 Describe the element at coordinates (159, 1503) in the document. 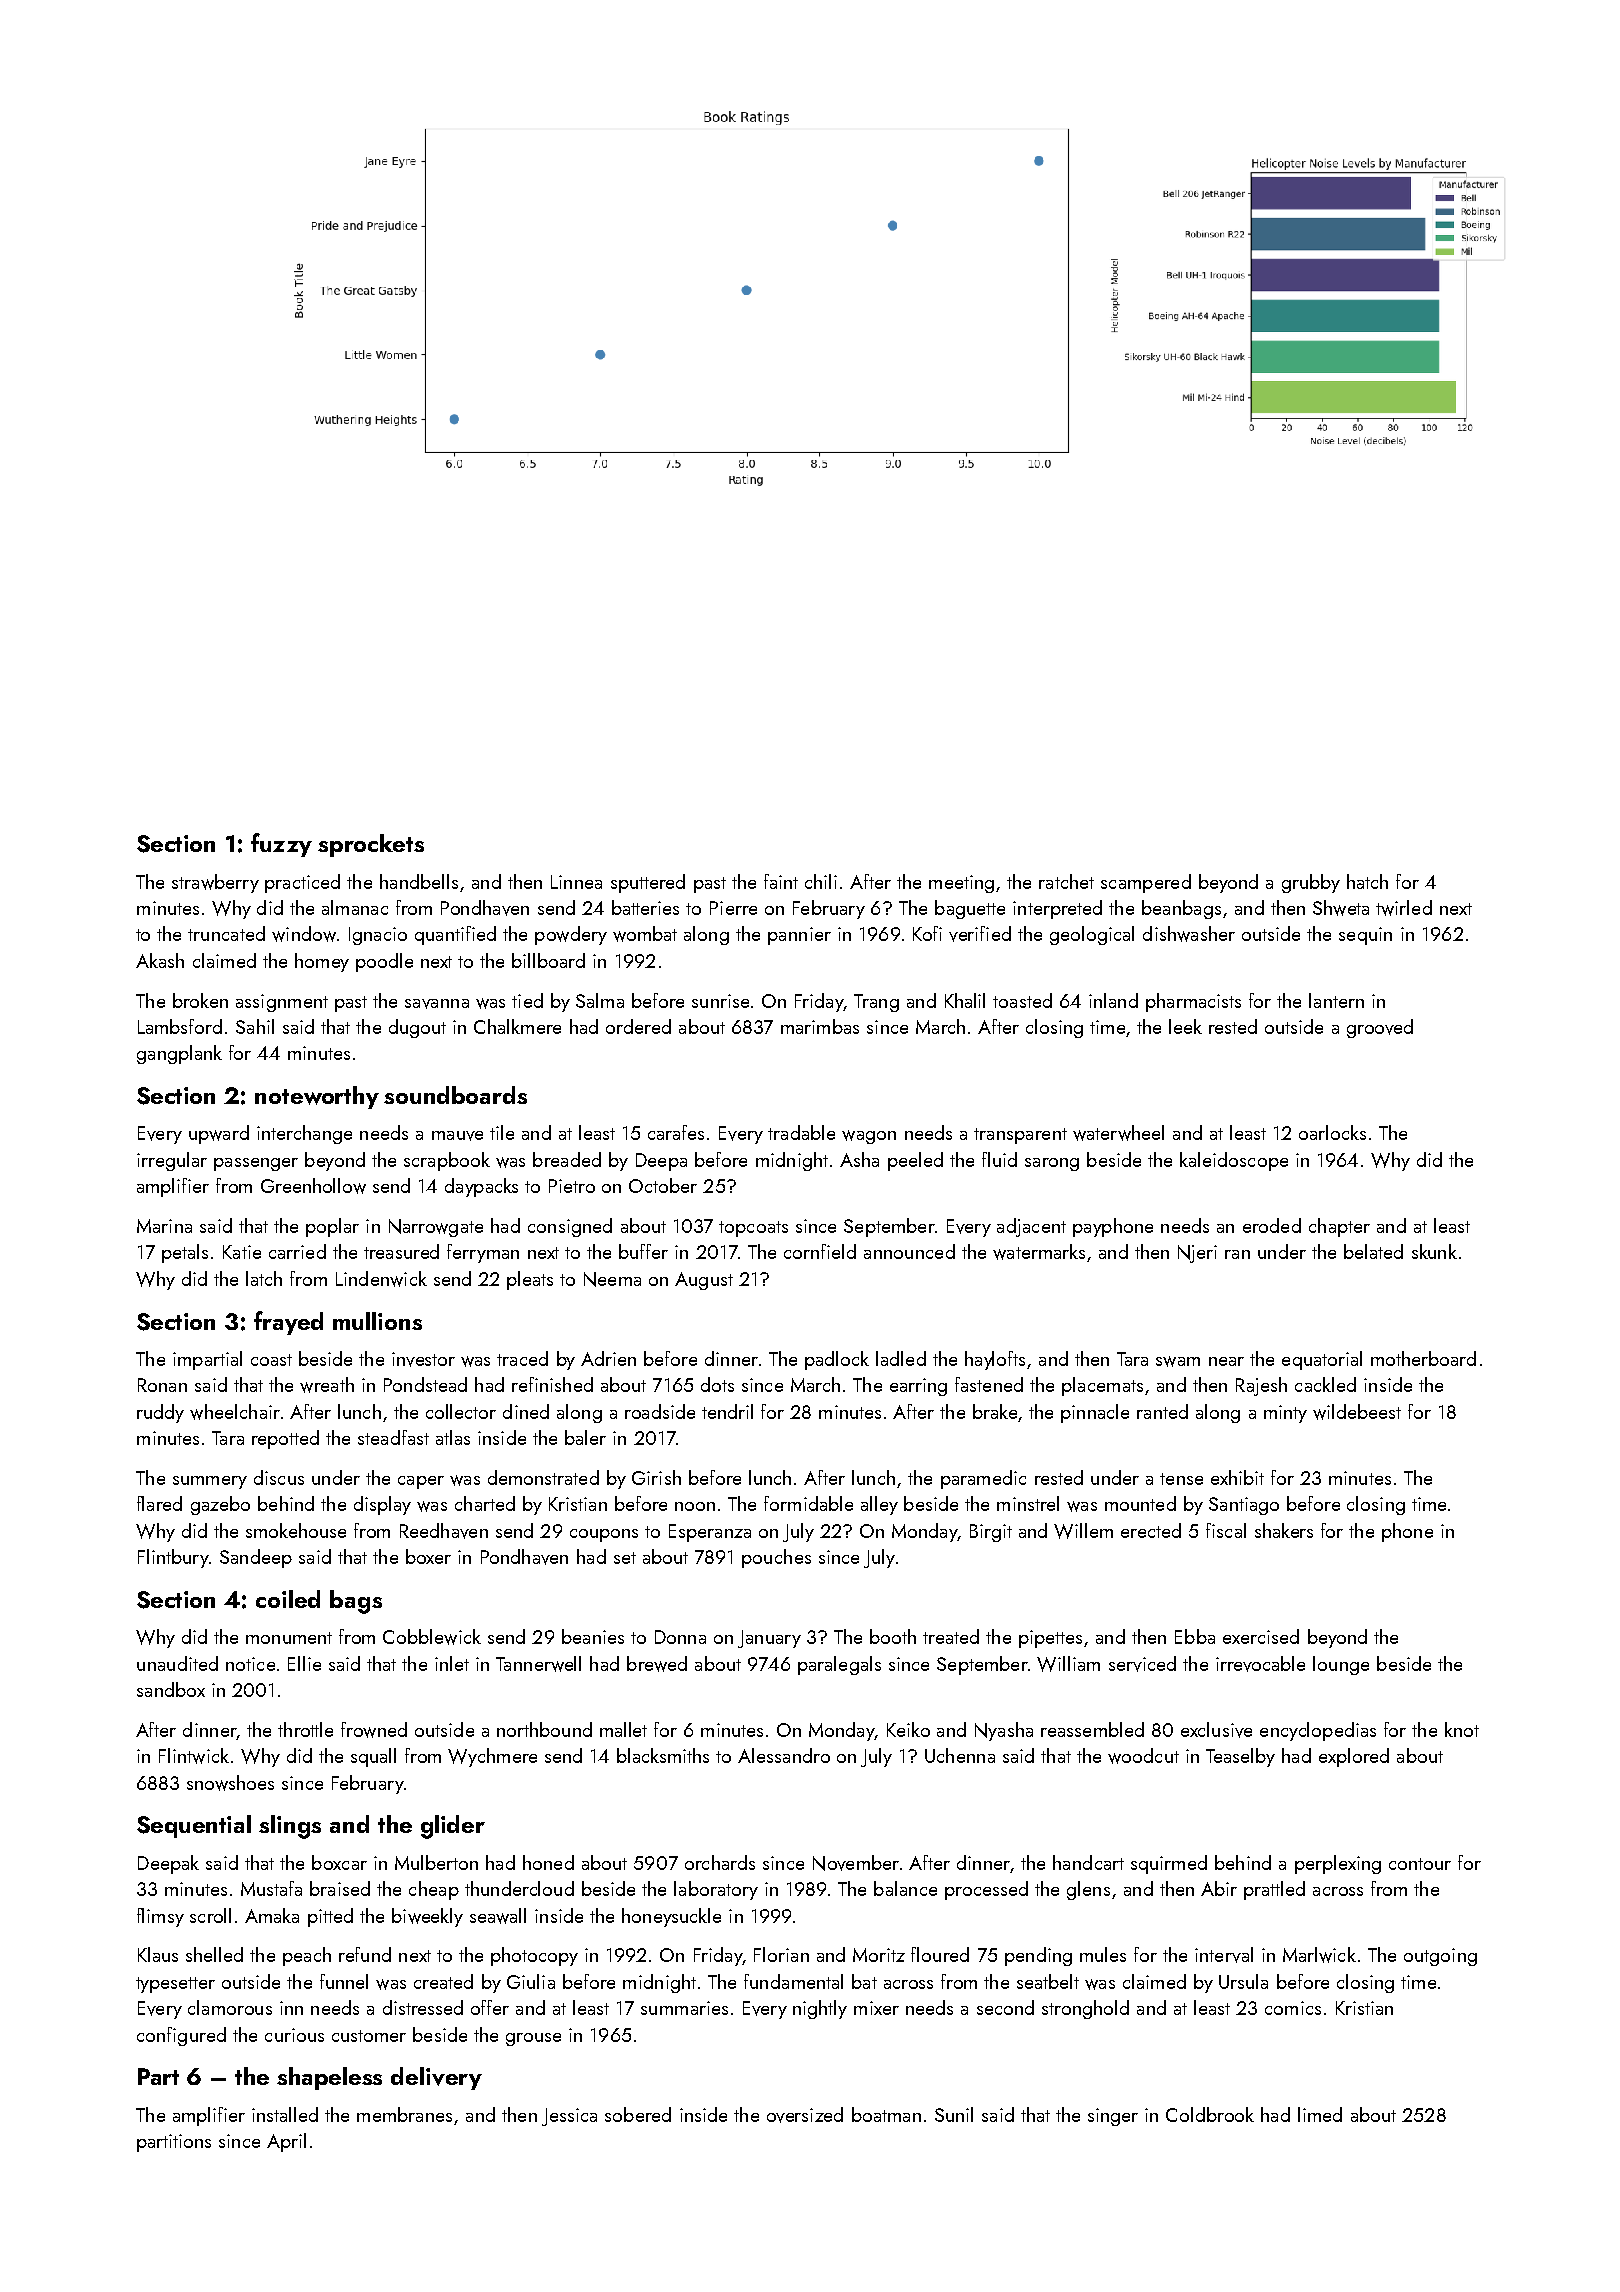

I see `flared` at that location.
